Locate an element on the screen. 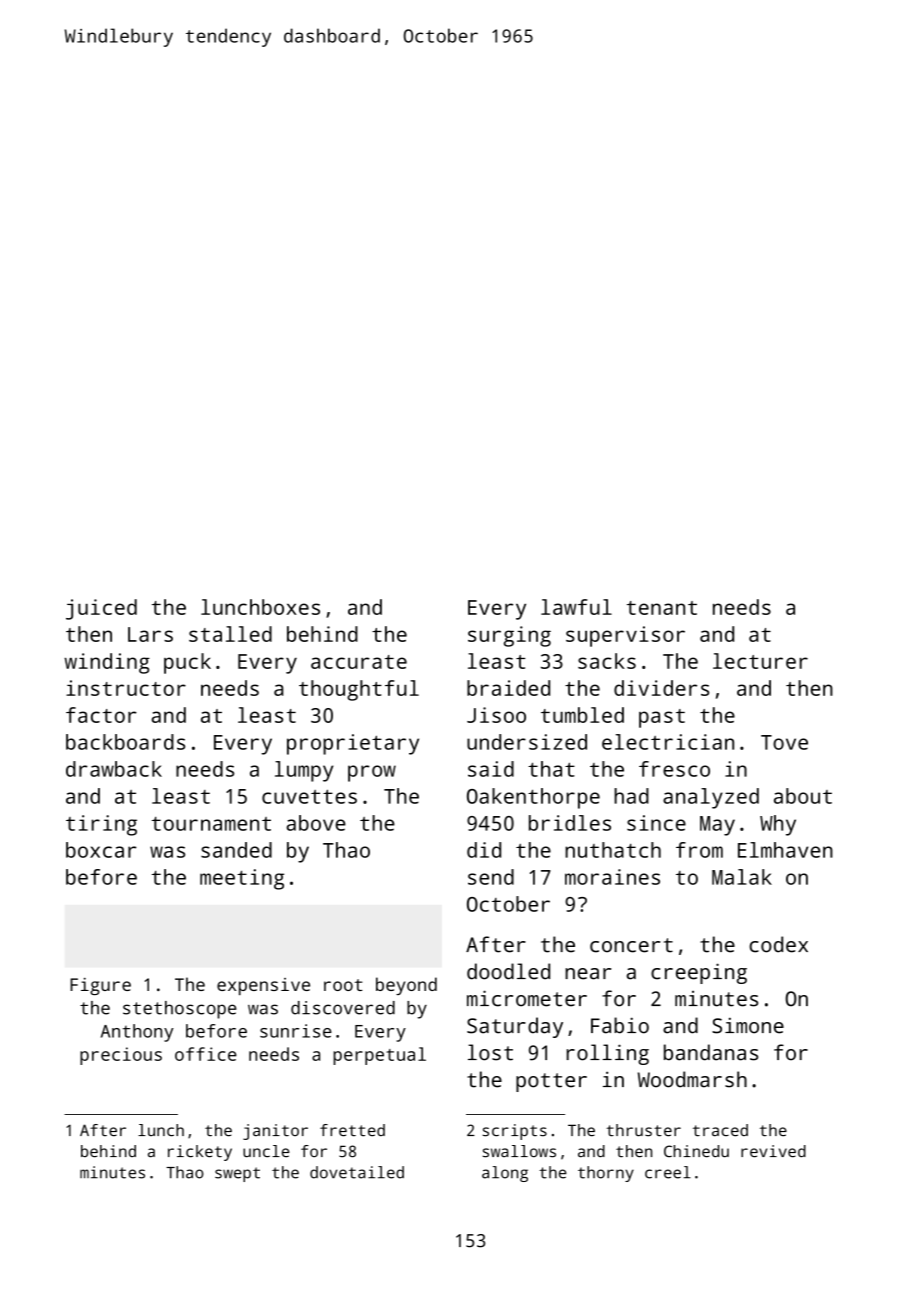 This screenshot has height=1316, width=908. scripts is located at coordinates (515, 1132).
